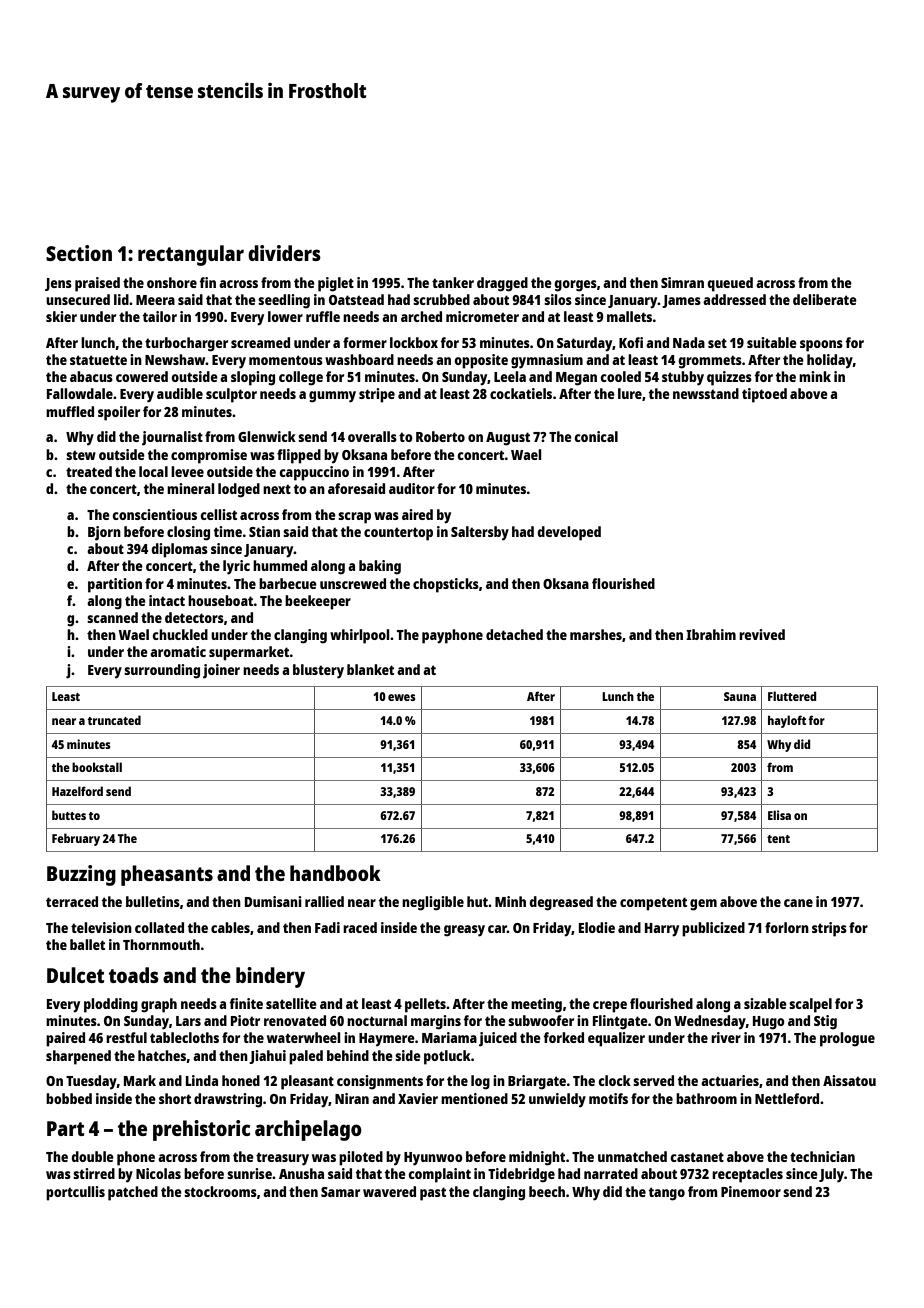 The height and width of the screenshot is (1308, 924). Describe the element at coordinates (284, 253) in the screenshot. I see `dividers` at that location.
